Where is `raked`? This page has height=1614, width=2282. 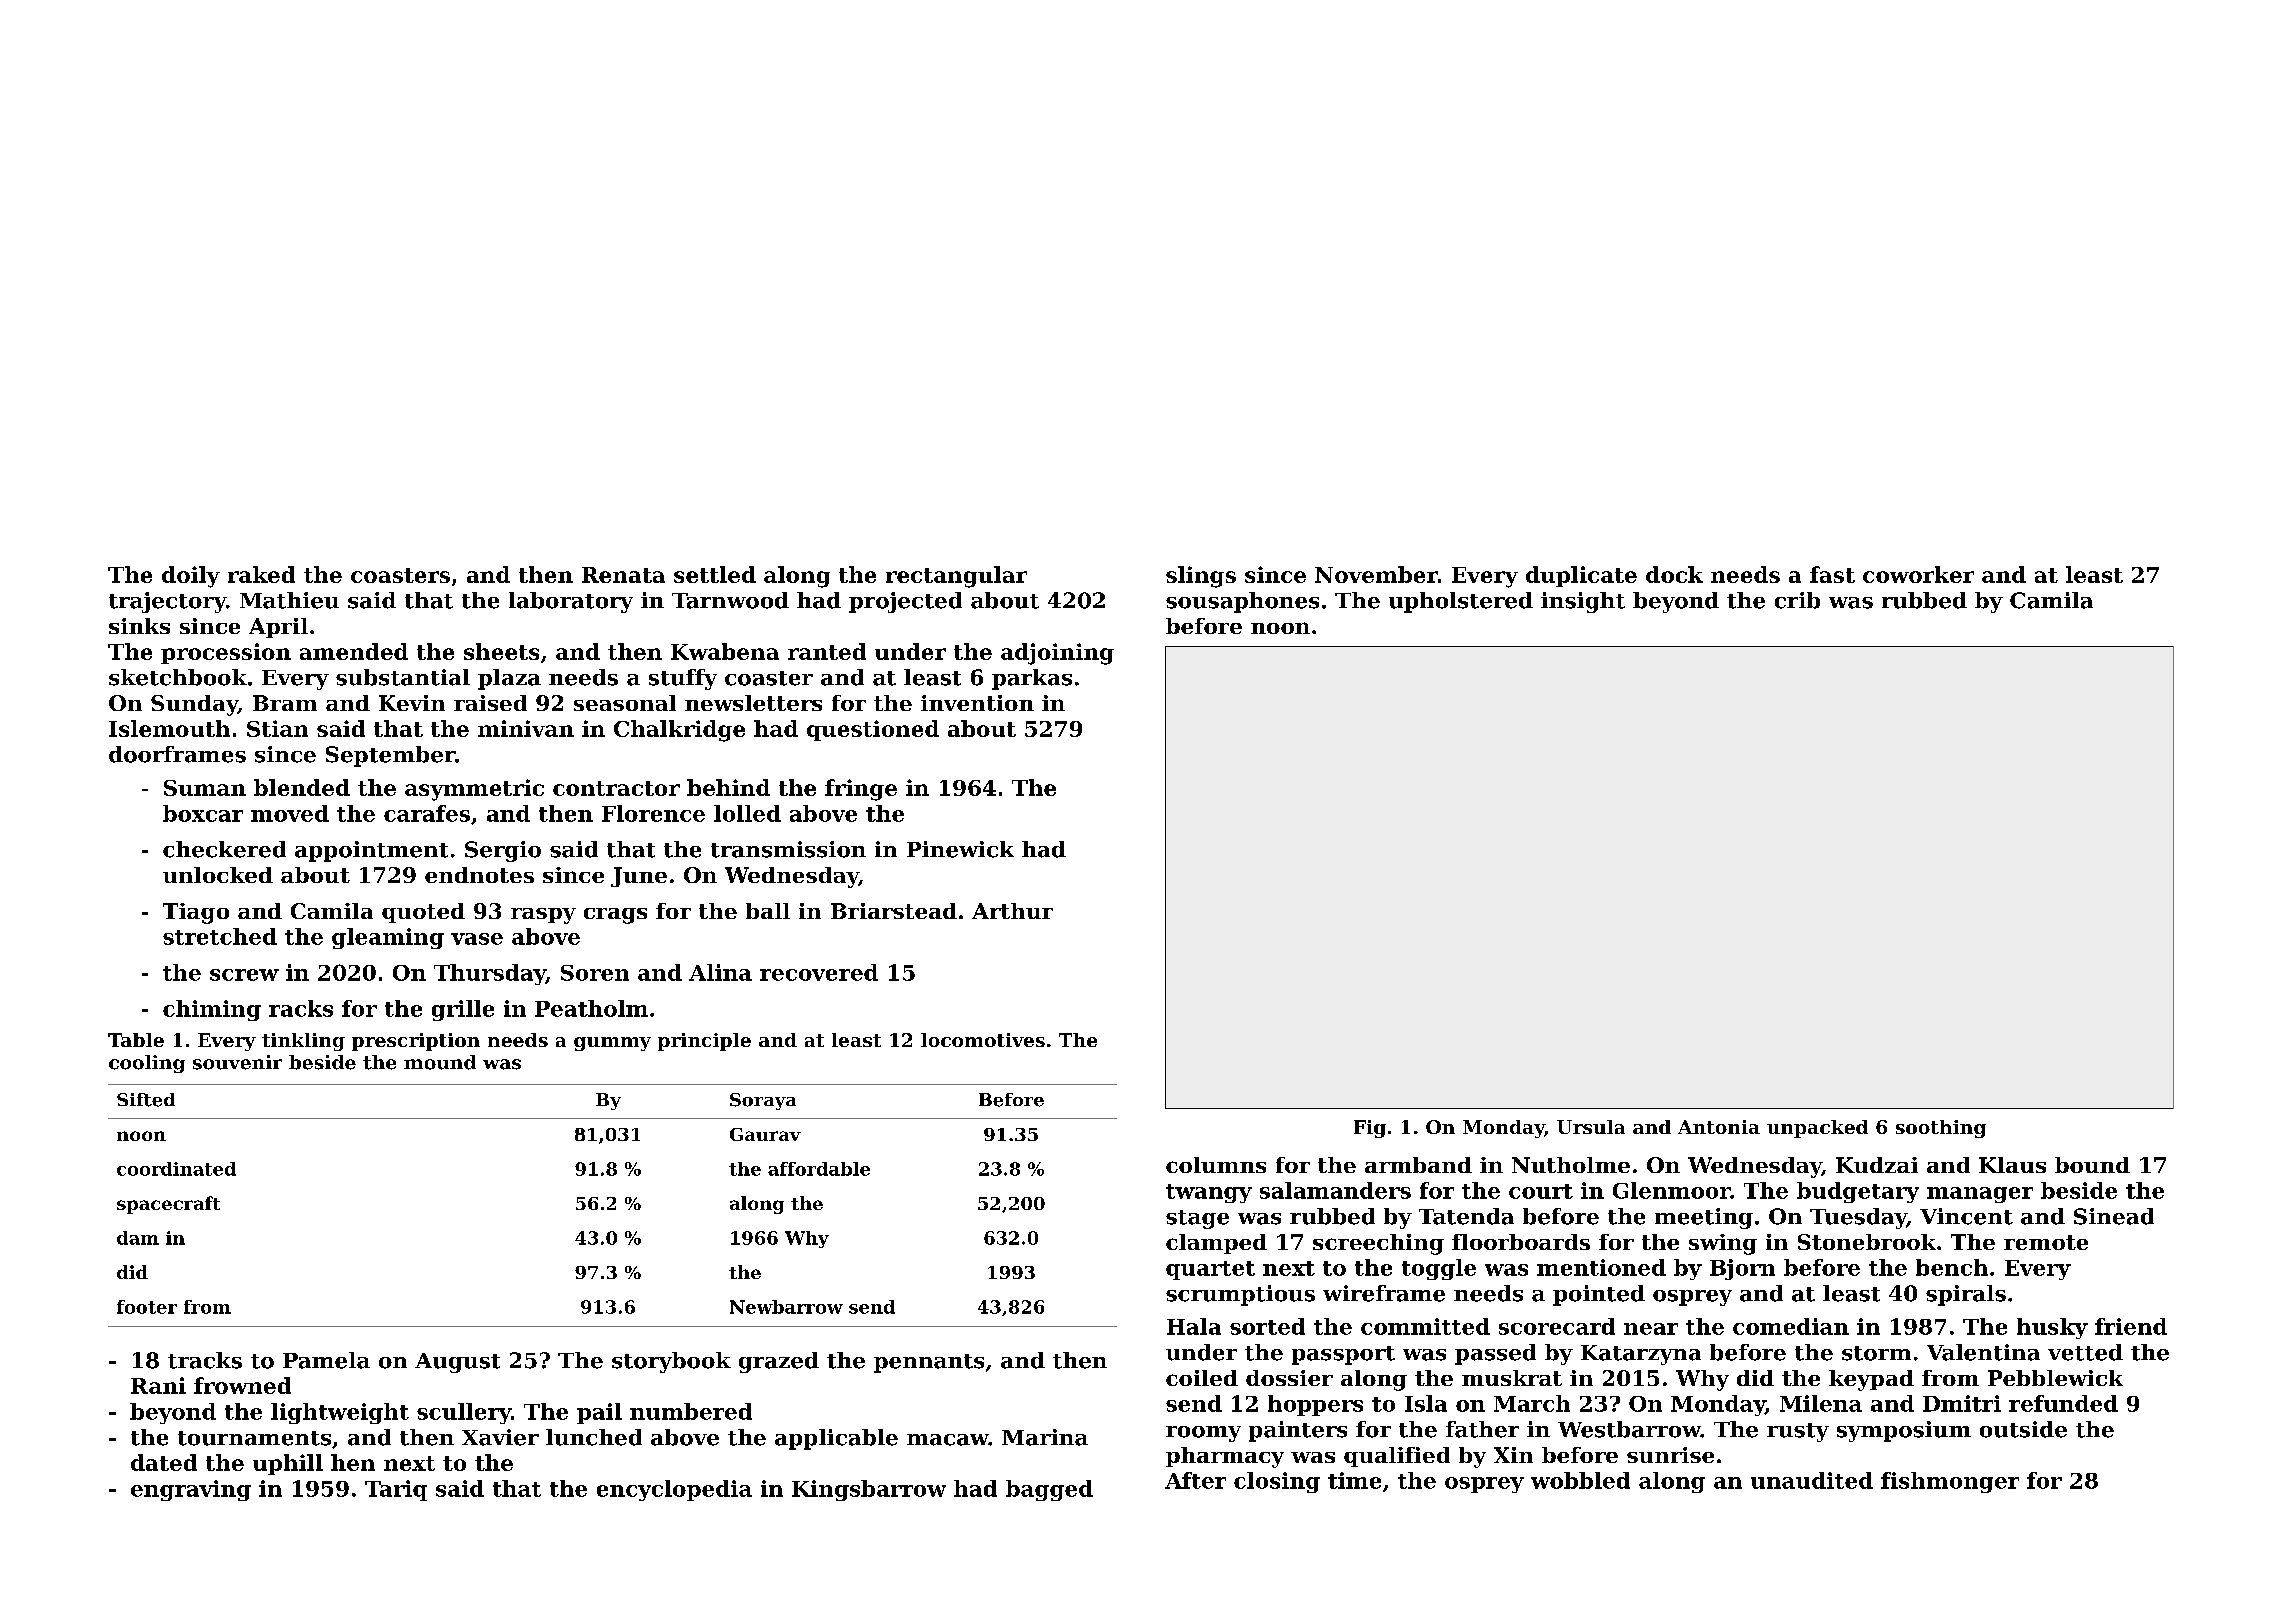
raked is located at coordinates (261, 574).
